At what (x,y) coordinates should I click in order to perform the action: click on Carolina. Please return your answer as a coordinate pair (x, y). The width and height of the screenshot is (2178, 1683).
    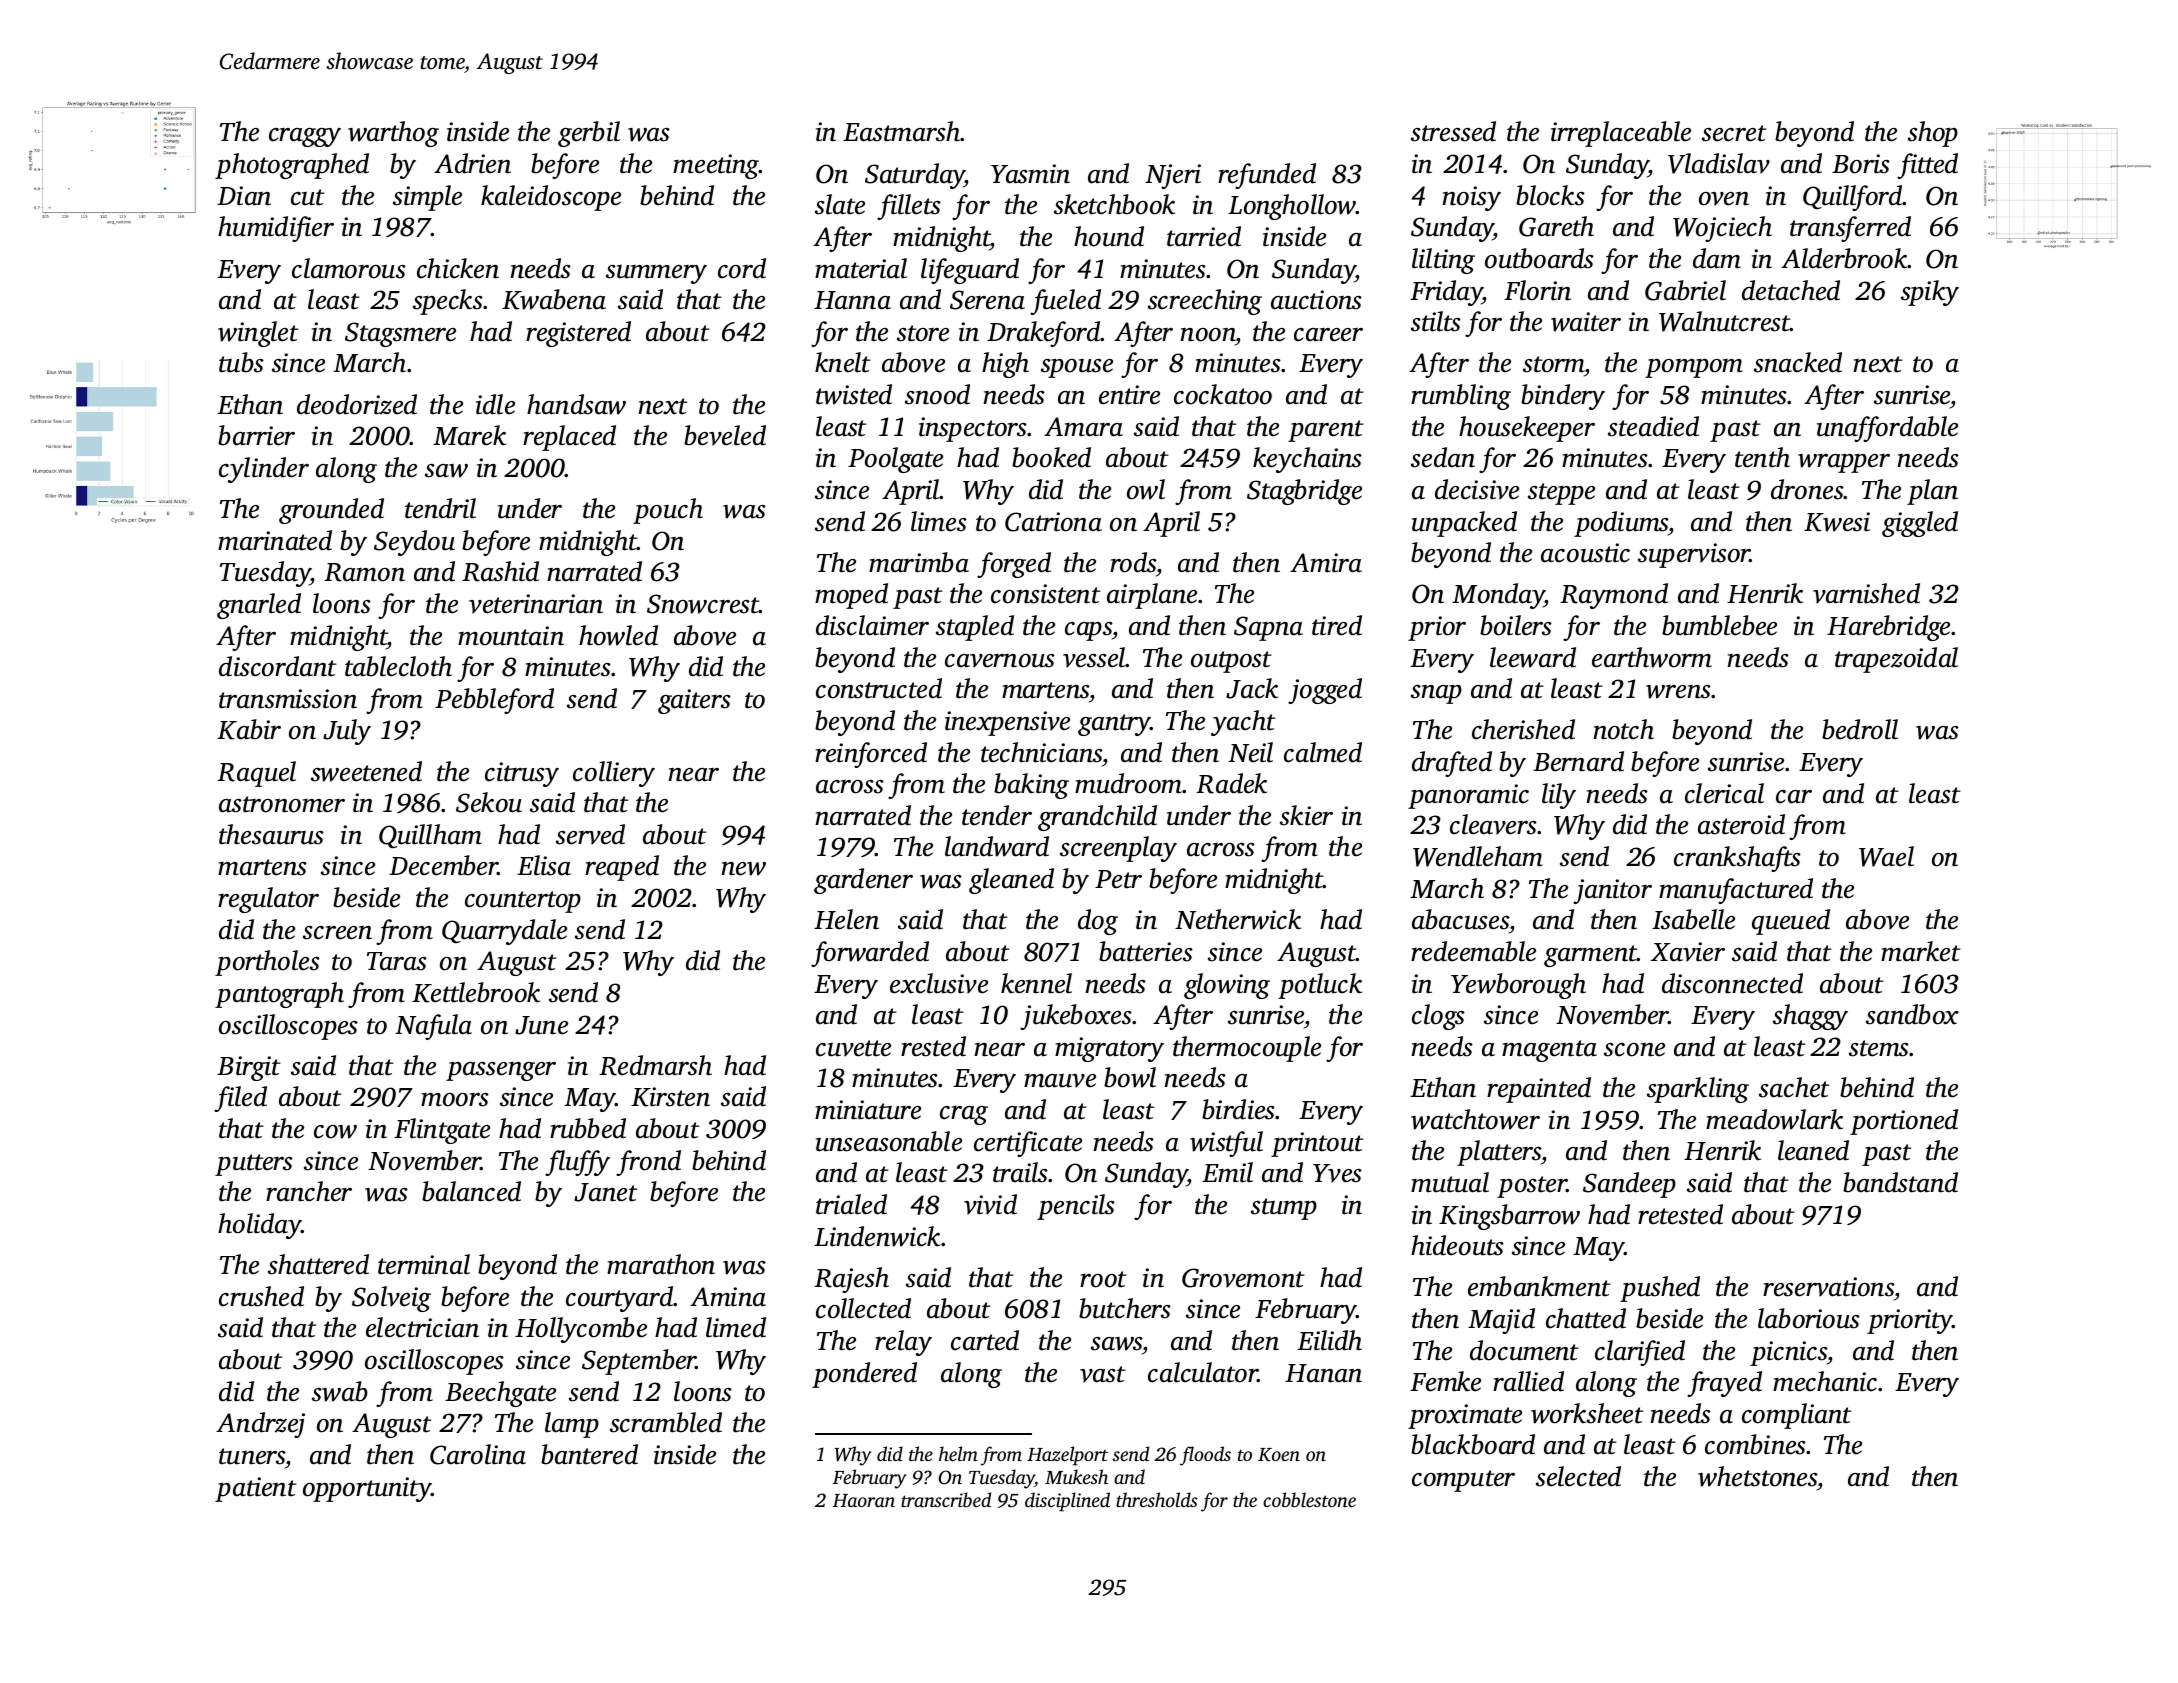
    Looking at the image, I should click on (478, 1454).
